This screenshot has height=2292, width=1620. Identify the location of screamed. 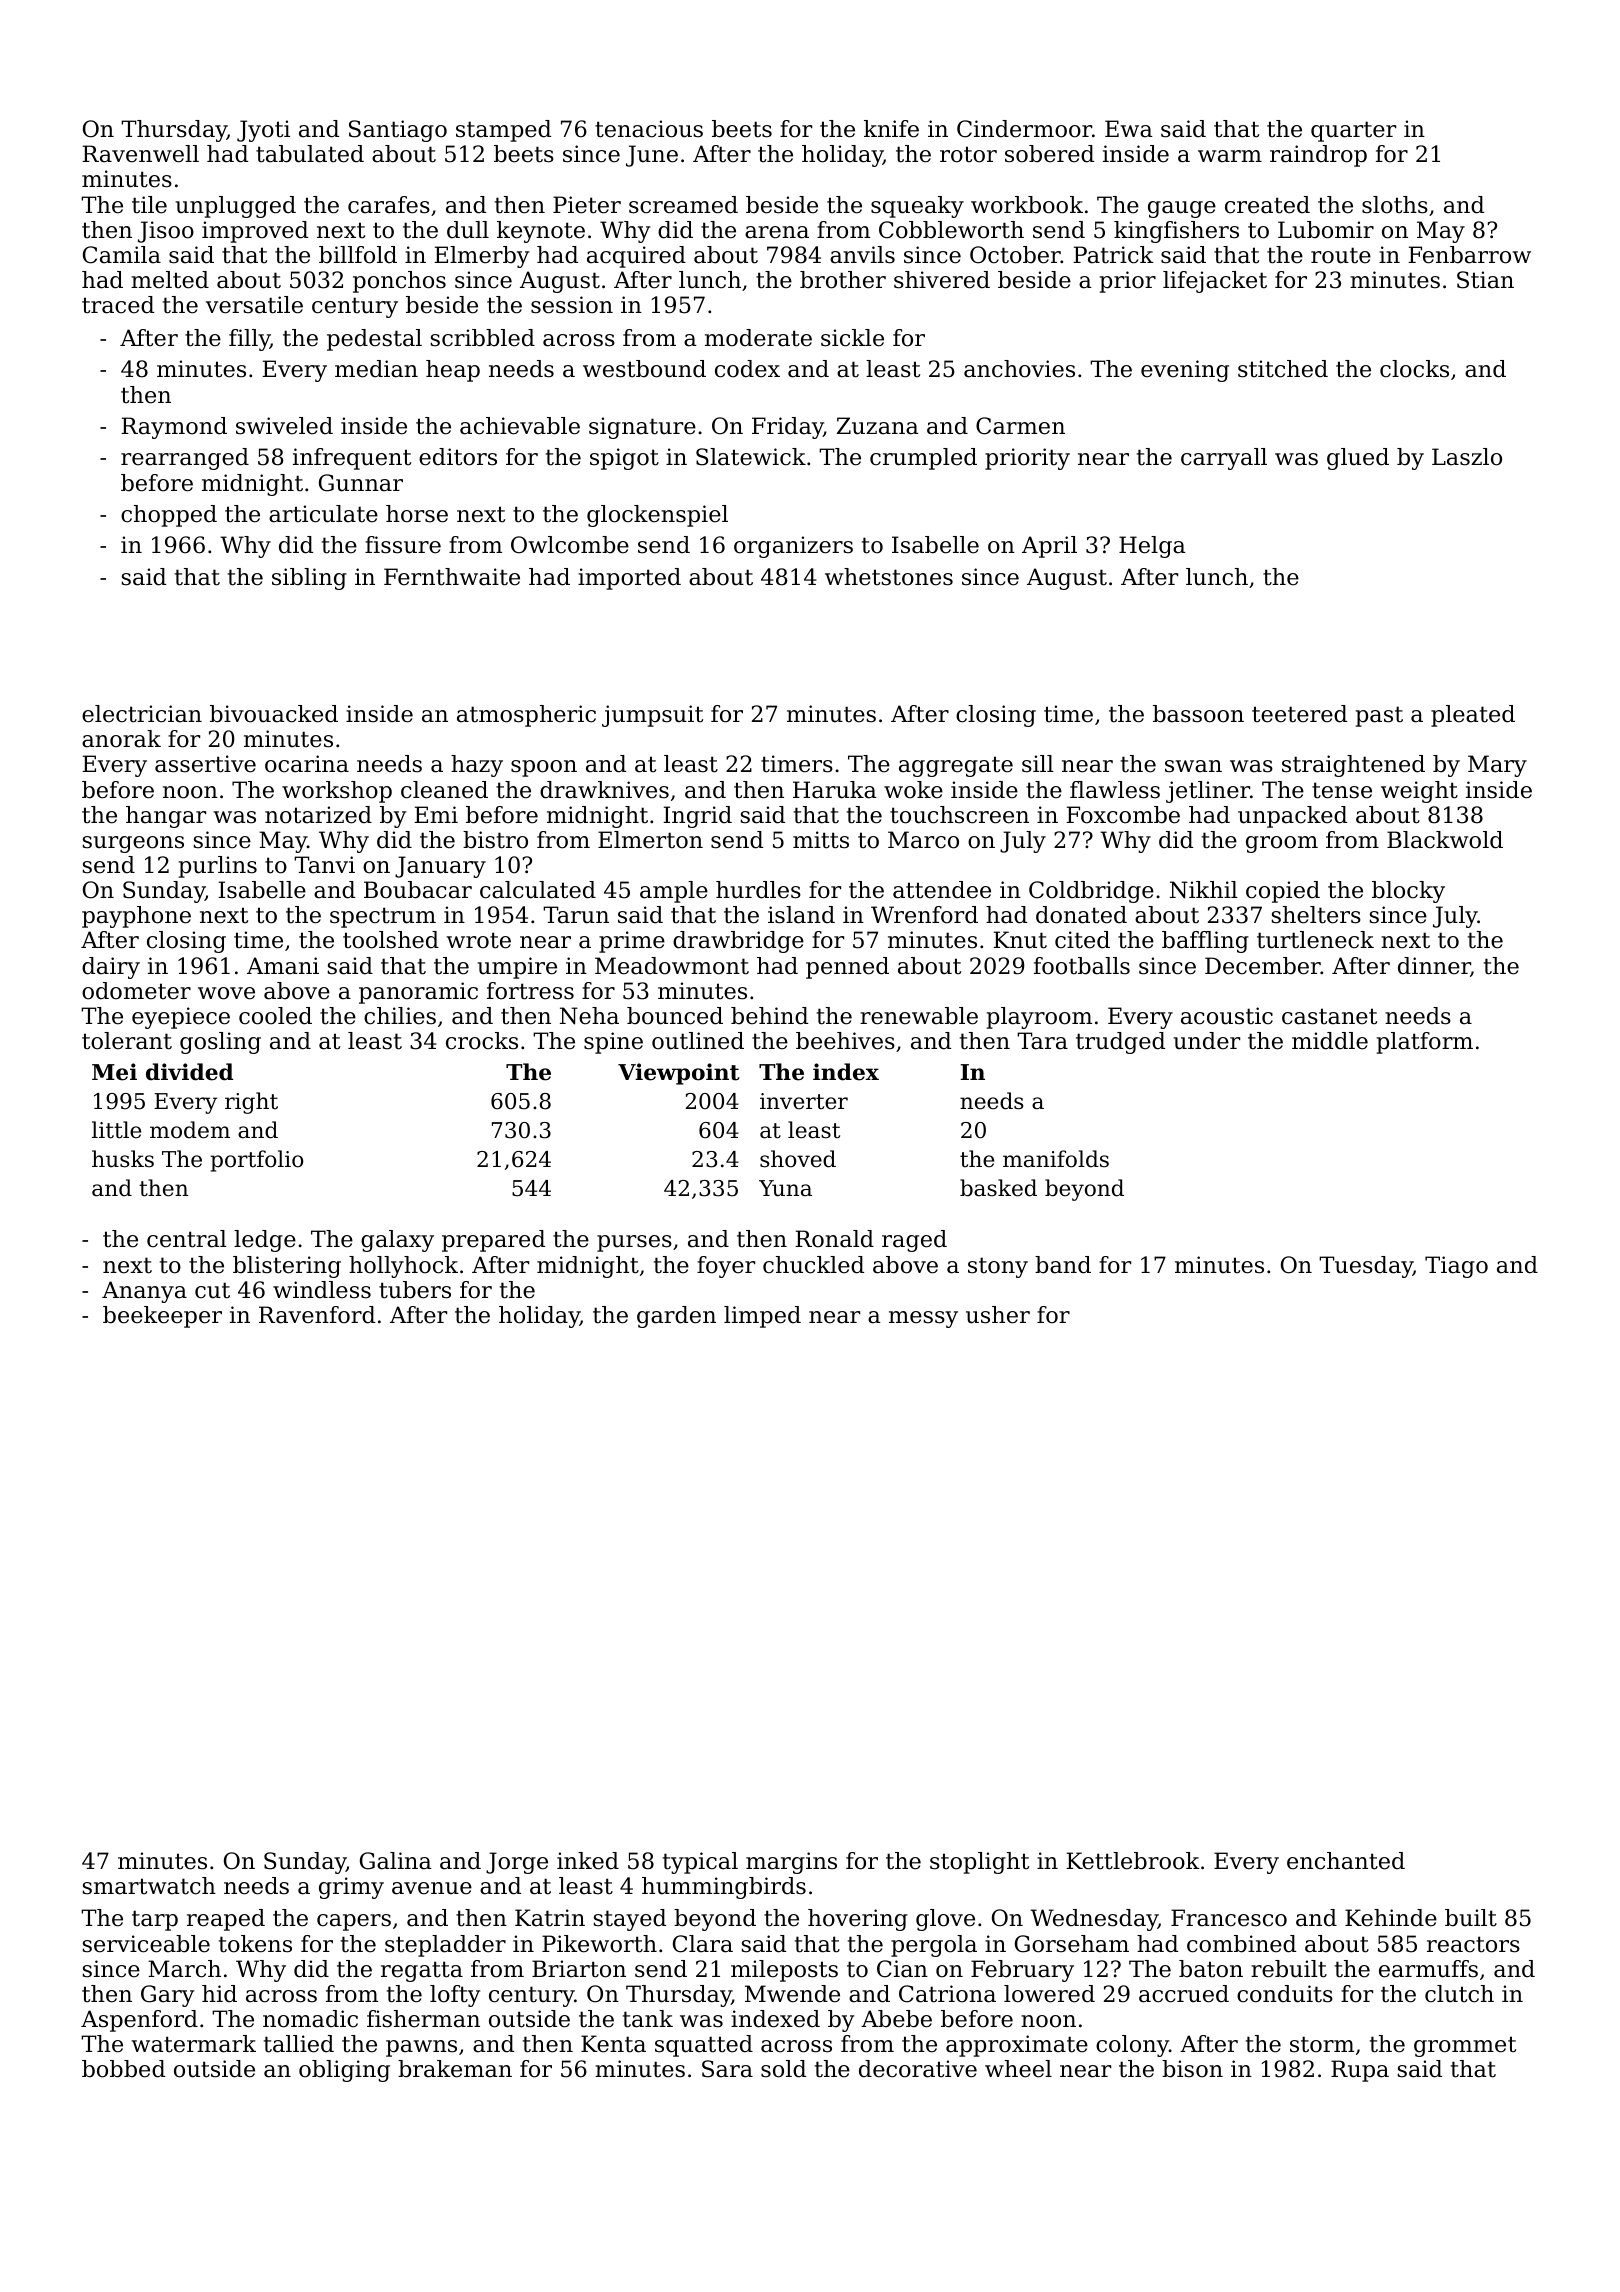
(683, 205).
